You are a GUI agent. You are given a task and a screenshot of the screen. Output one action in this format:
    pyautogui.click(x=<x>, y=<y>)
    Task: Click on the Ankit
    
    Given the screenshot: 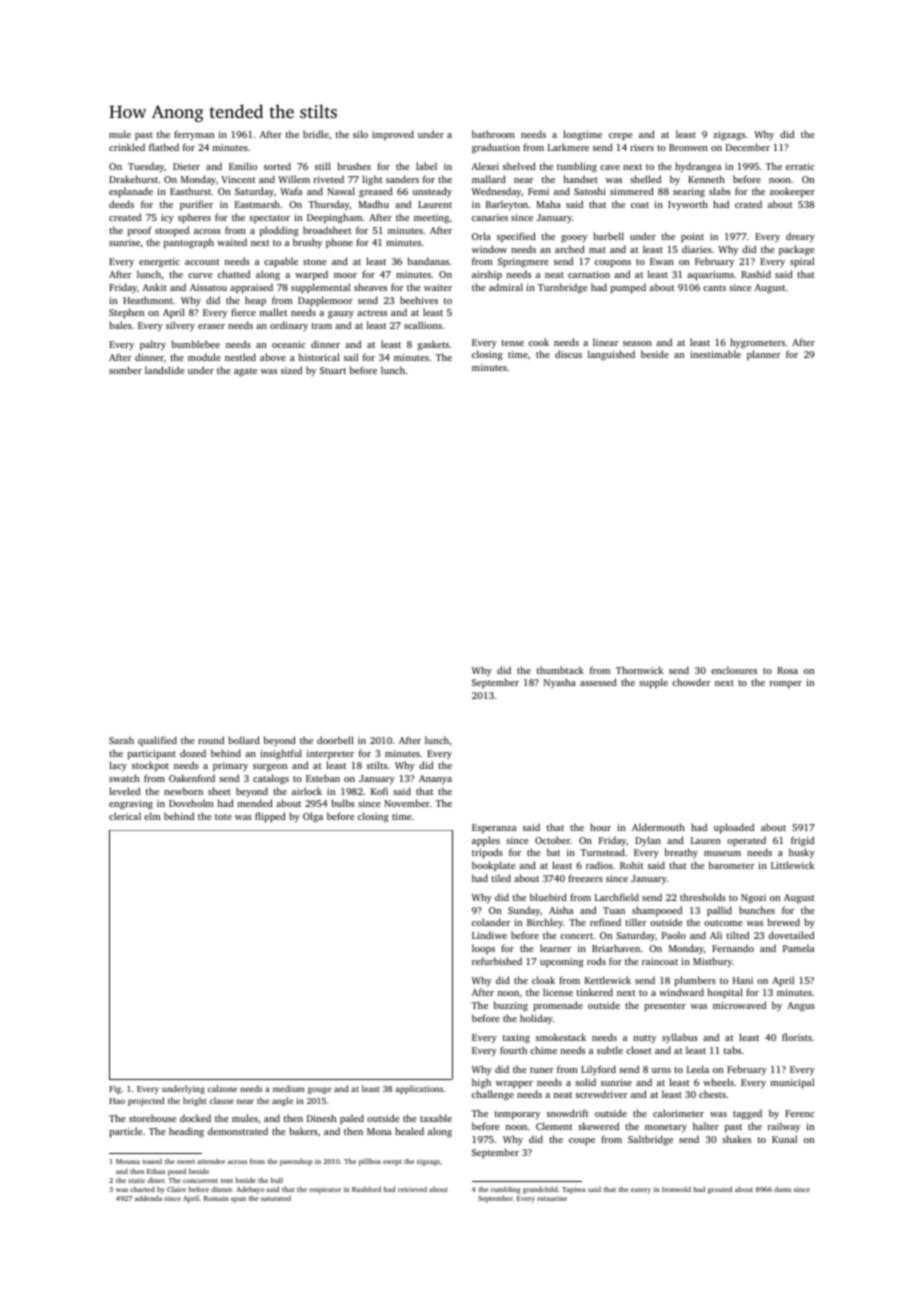 What is the action you would take?
    pyautogui.click(x=155, y=287)
